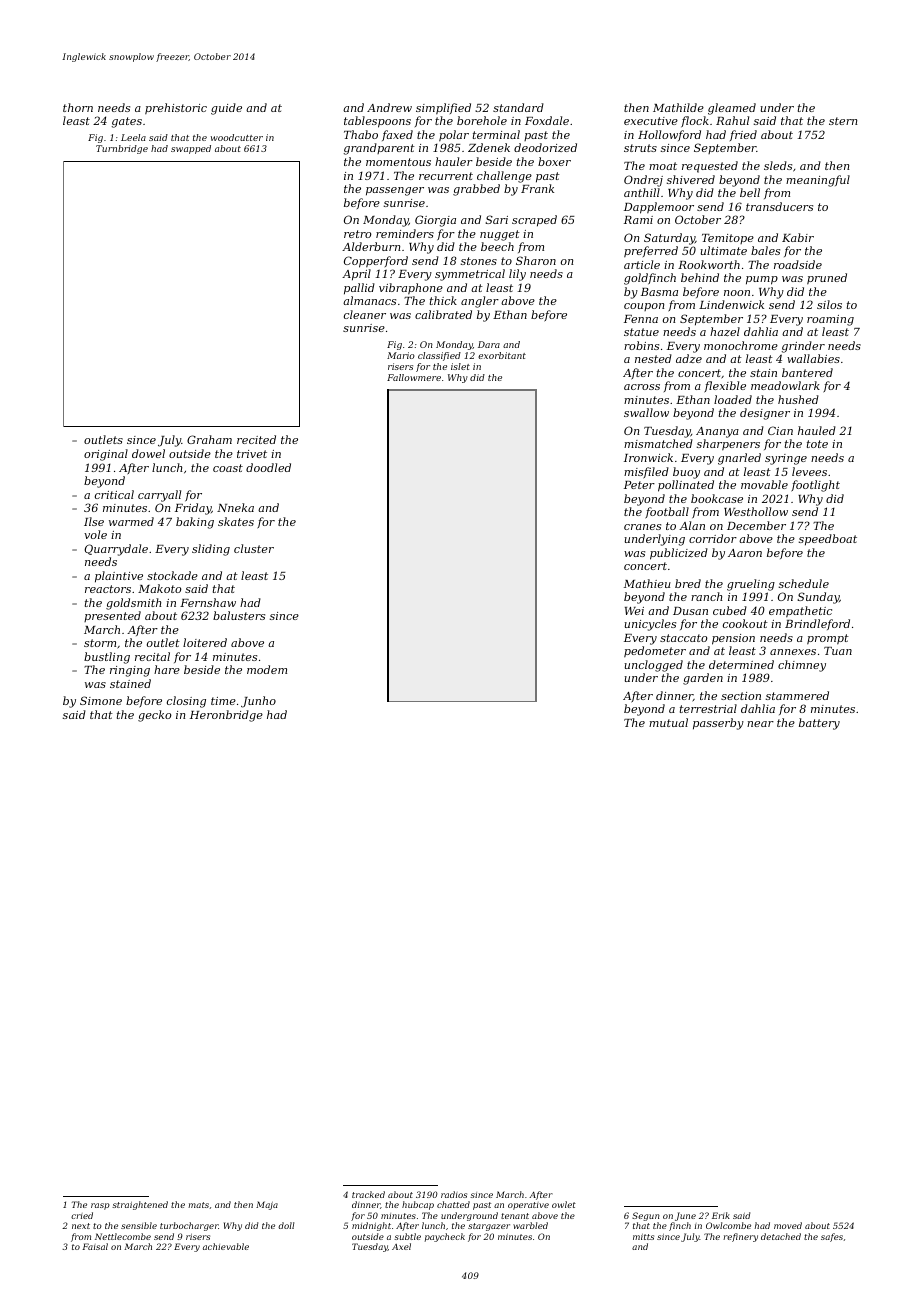 Image resolution: width=924 pixels, height=1308 pixels. Describe the element at coordinates (401, 1246) in the screenshot. I see `Axel` at that location.
